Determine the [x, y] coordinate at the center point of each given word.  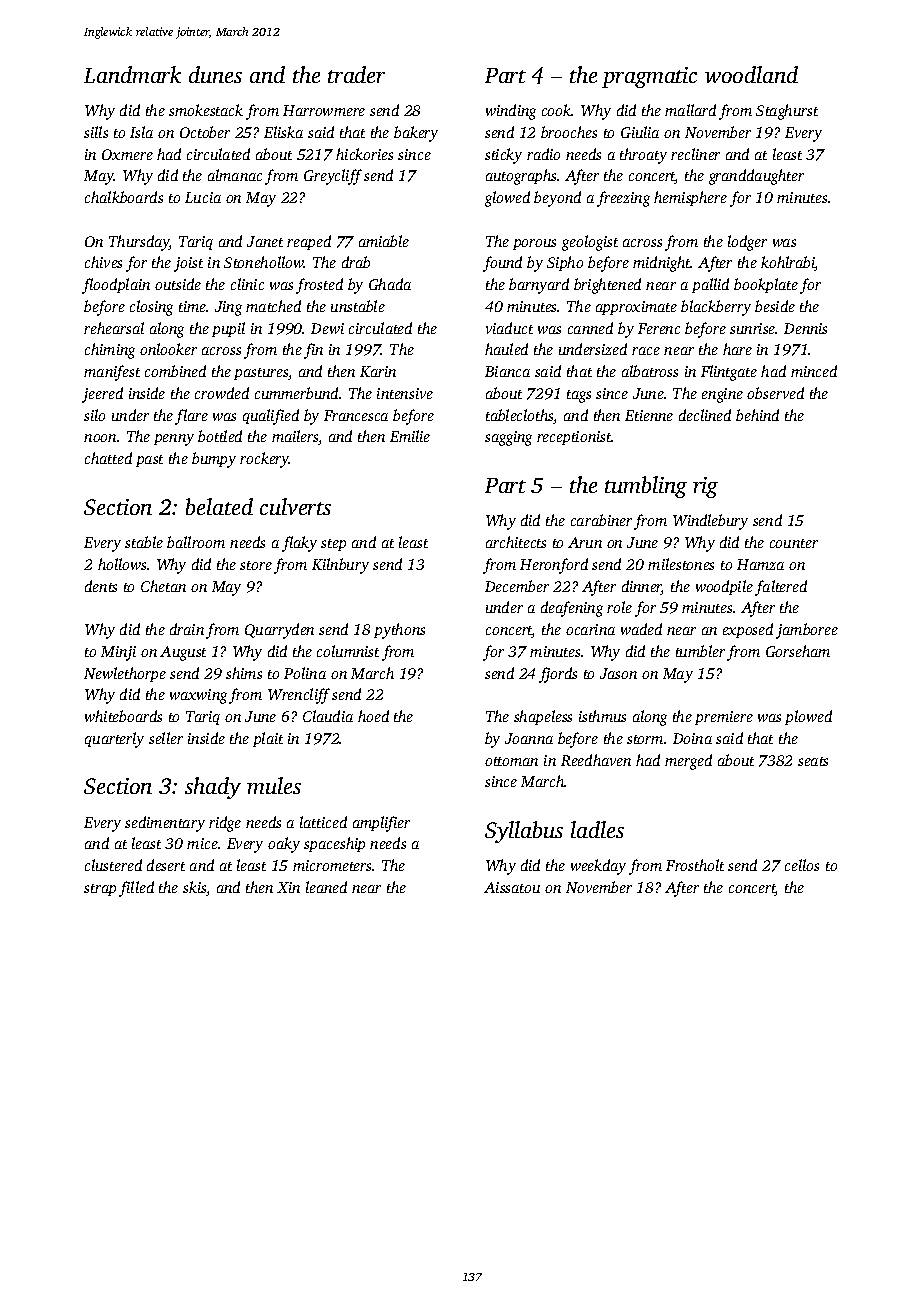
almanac [235, 175]
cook [557, 110]
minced [814, 371]
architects [516, 542]
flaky [299, 544]
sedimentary [165, 824]
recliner [695, 154]
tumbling [646, 487]
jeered [102, 395]
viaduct [509, 328]
